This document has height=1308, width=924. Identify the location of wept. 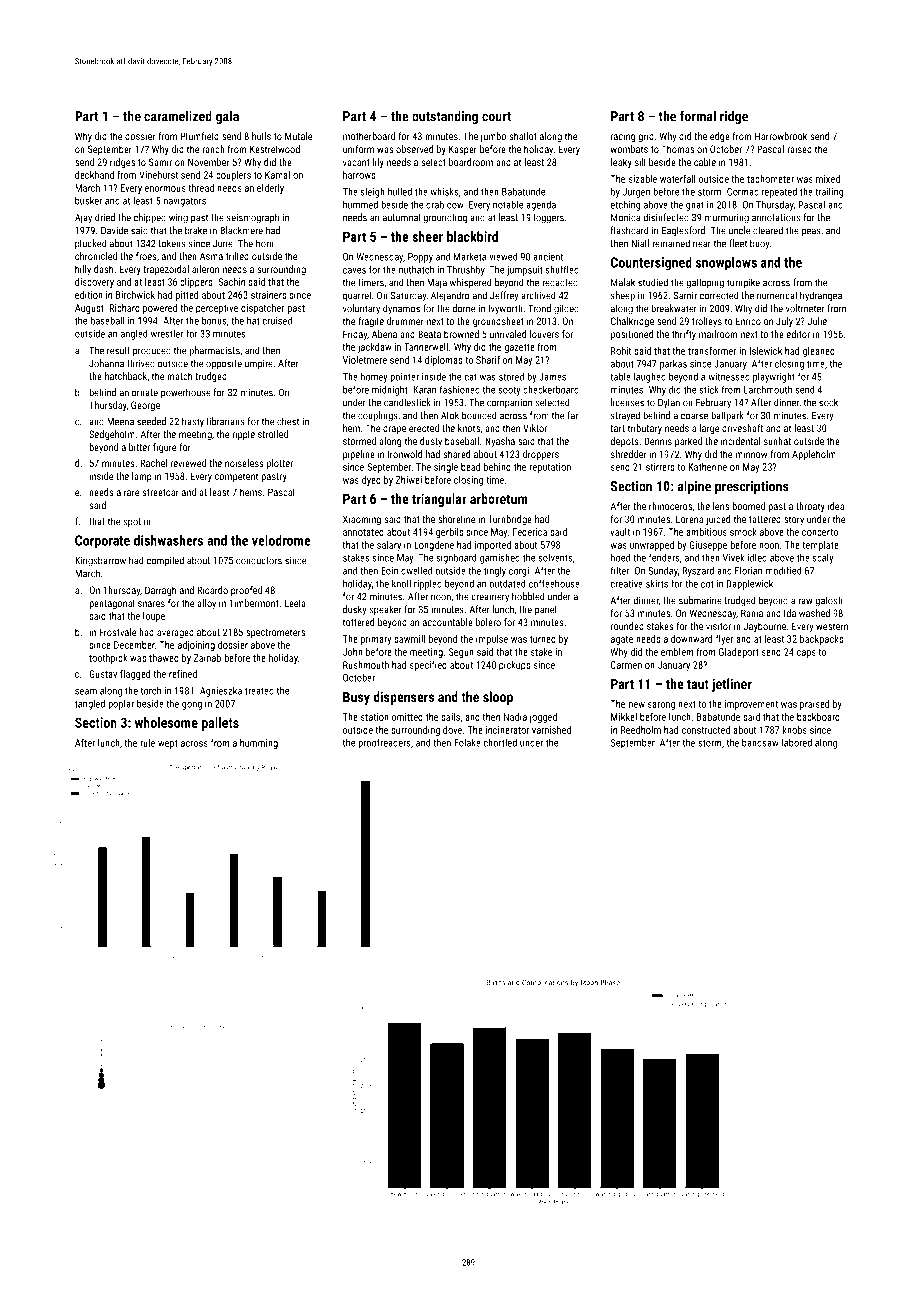
(168, 744).
